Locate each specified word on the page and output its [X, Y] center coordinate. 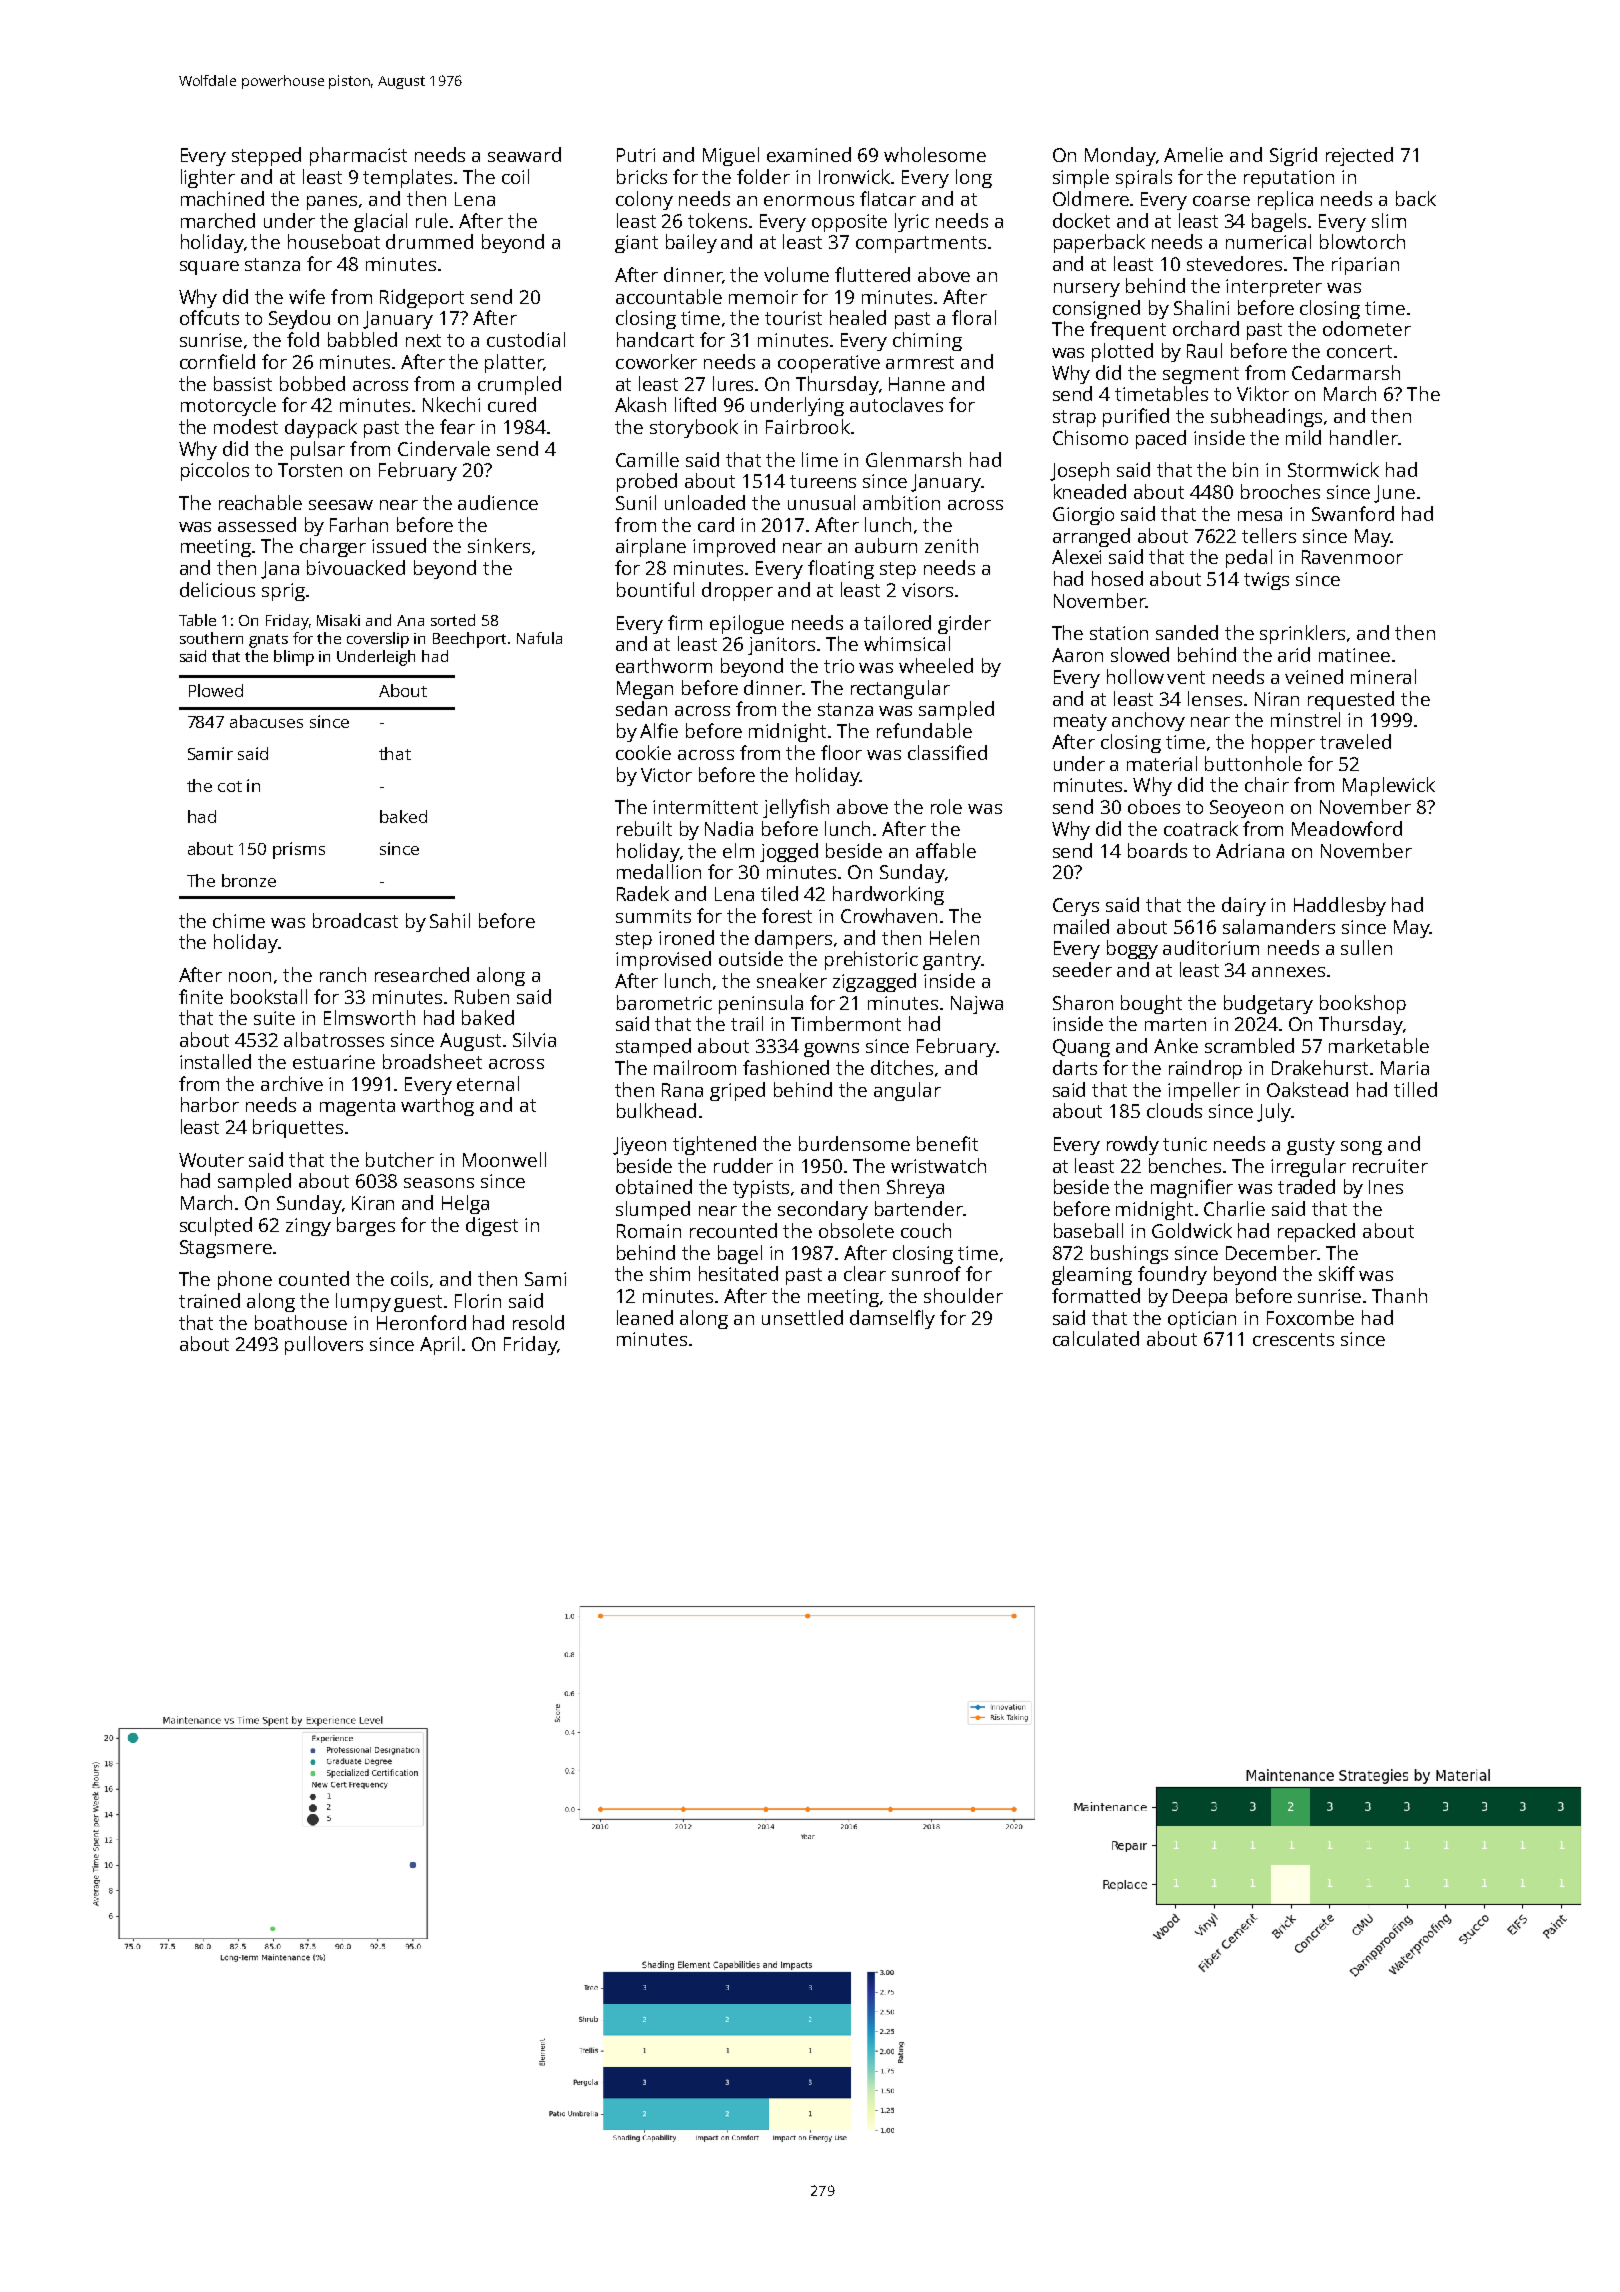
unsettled [802, 1317]
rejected [1359, 156]
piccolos [215, 471]
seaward [524, 154]
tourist [793, 318]
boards [1157, 850]
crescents [1293, 1339]
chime [239, 920]
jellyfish [796, 808]
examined [809, 154]
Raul [1204, 350]
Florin [478, 1300]
